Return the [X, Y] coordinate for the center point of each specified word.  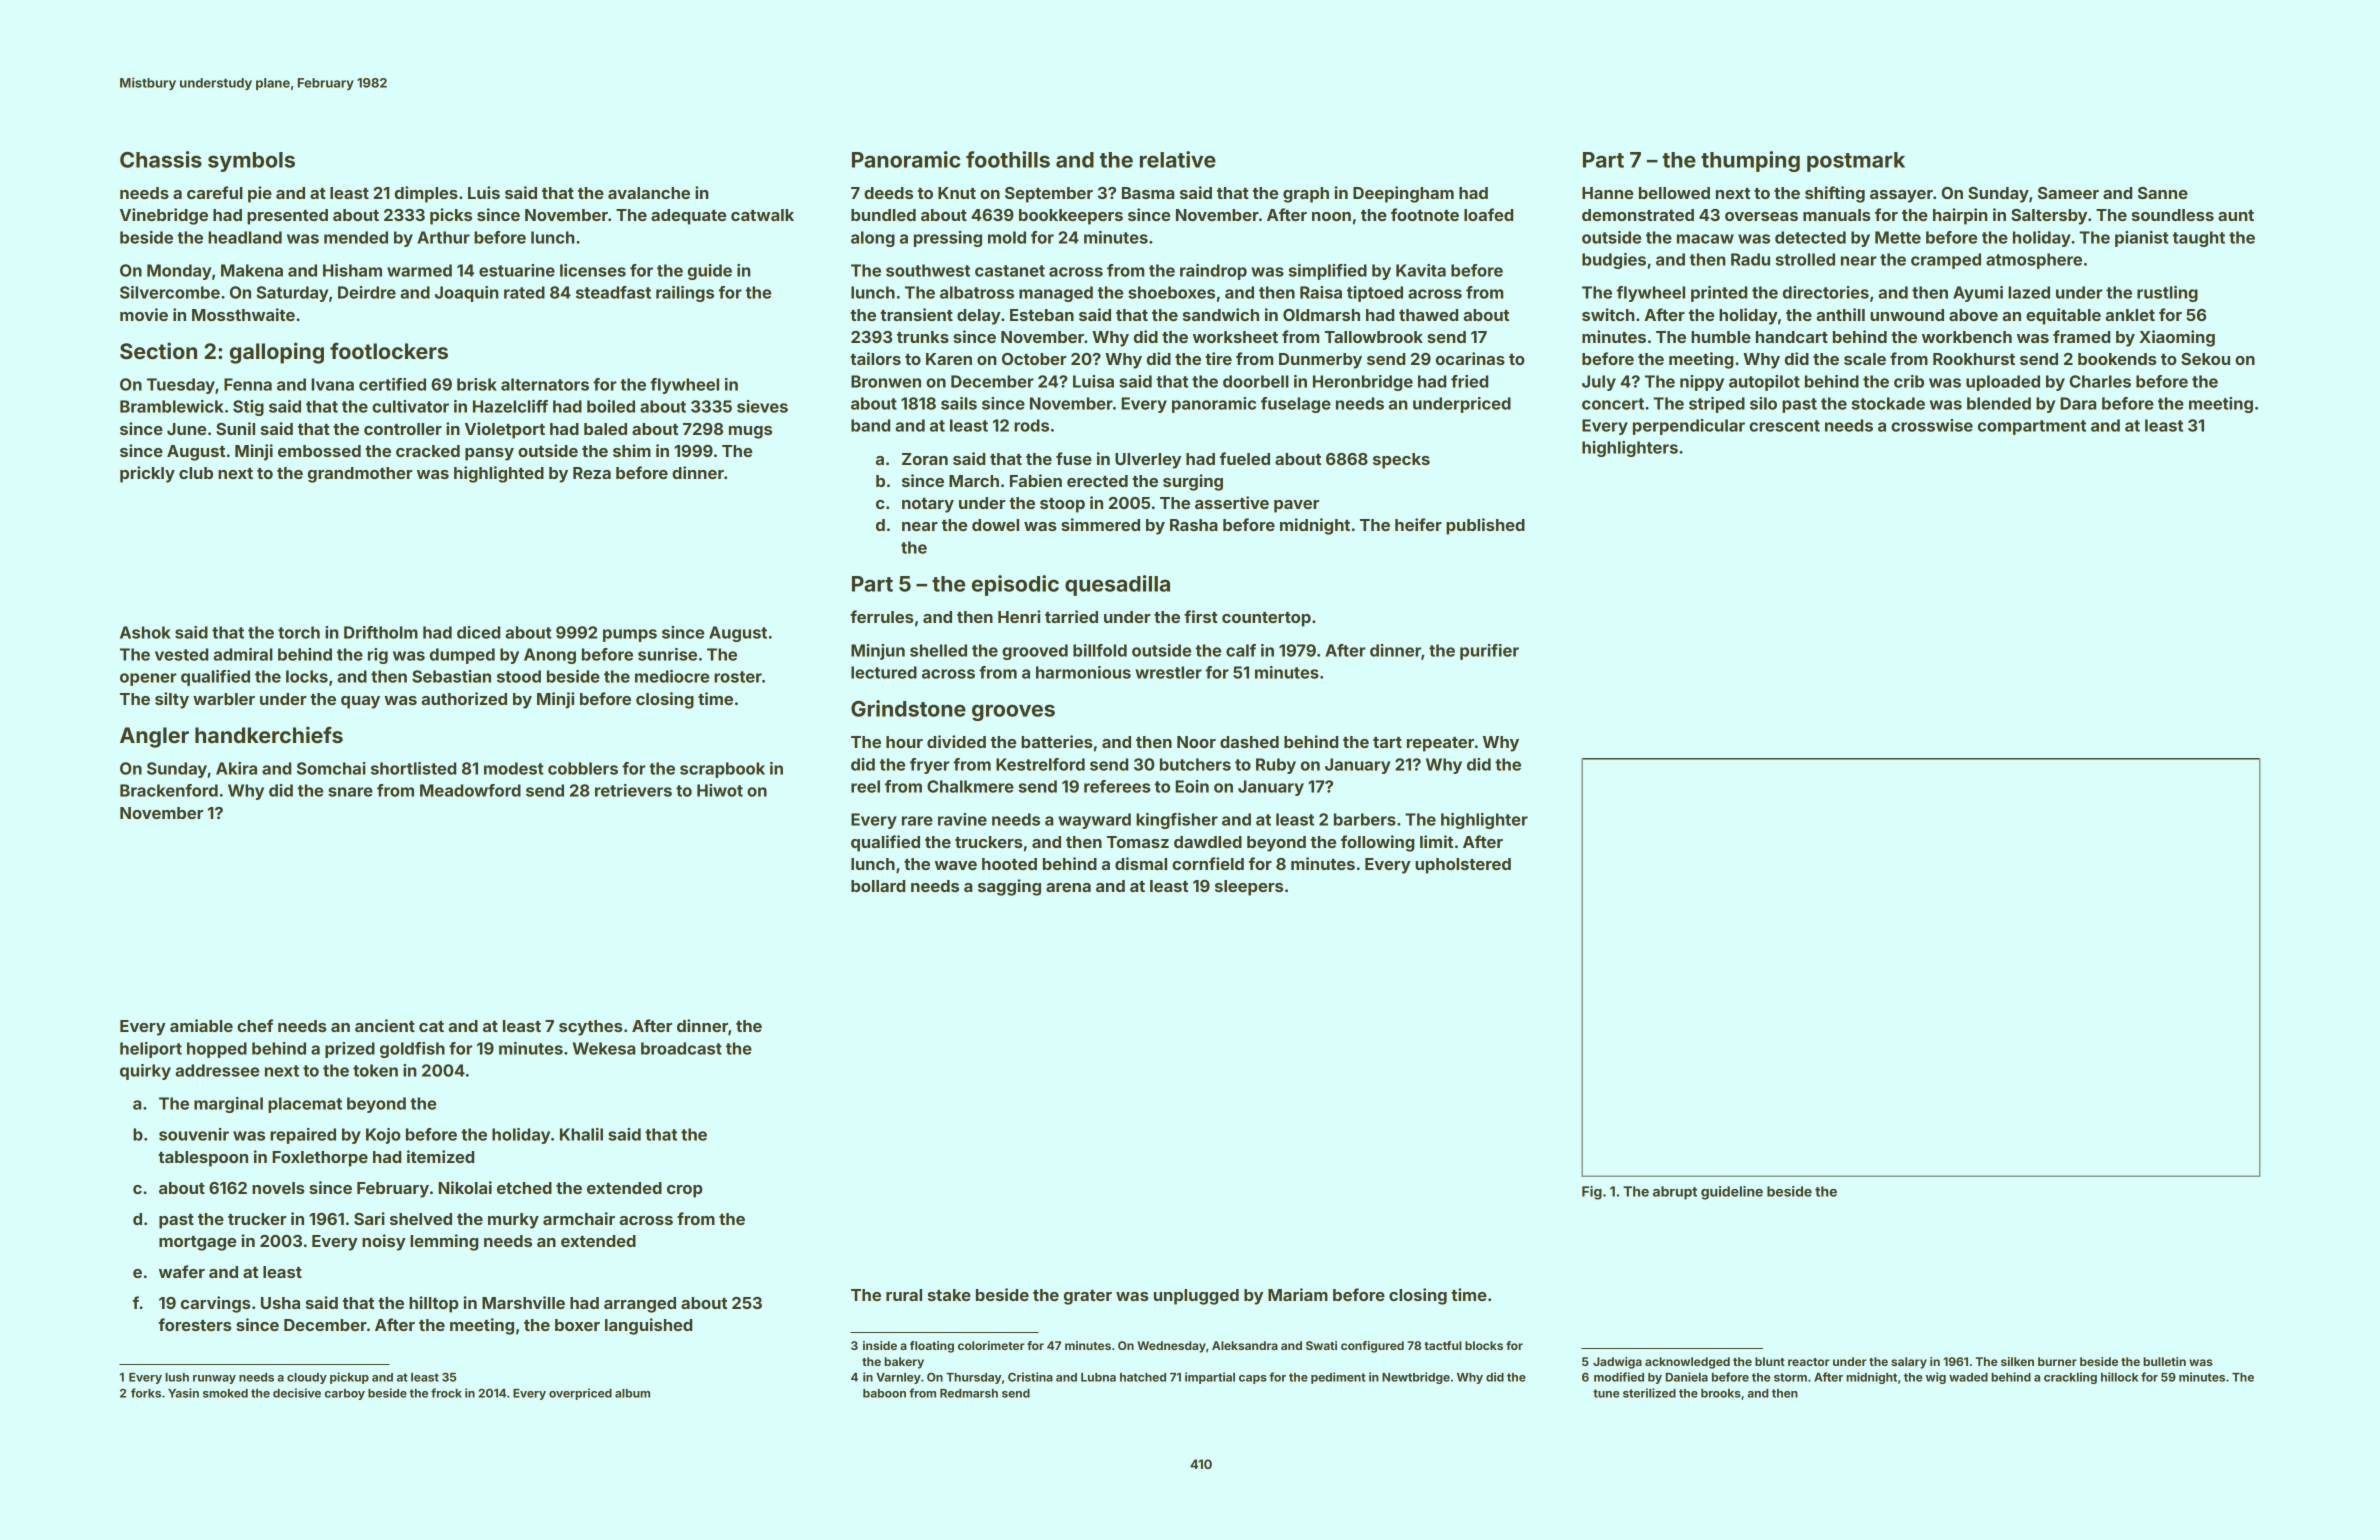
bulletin [2164, 1361]
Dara [2078, 403]
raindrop [1213, 272]
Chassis [161, 159]
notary [928, 505]
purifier [1489, 652]
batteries [1057, 741]
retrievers [633, 790]
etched [524, 1188]
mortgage [197, 1243]
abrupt [1675, 1193]
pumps [630, 635]
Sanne [2163, 193]
